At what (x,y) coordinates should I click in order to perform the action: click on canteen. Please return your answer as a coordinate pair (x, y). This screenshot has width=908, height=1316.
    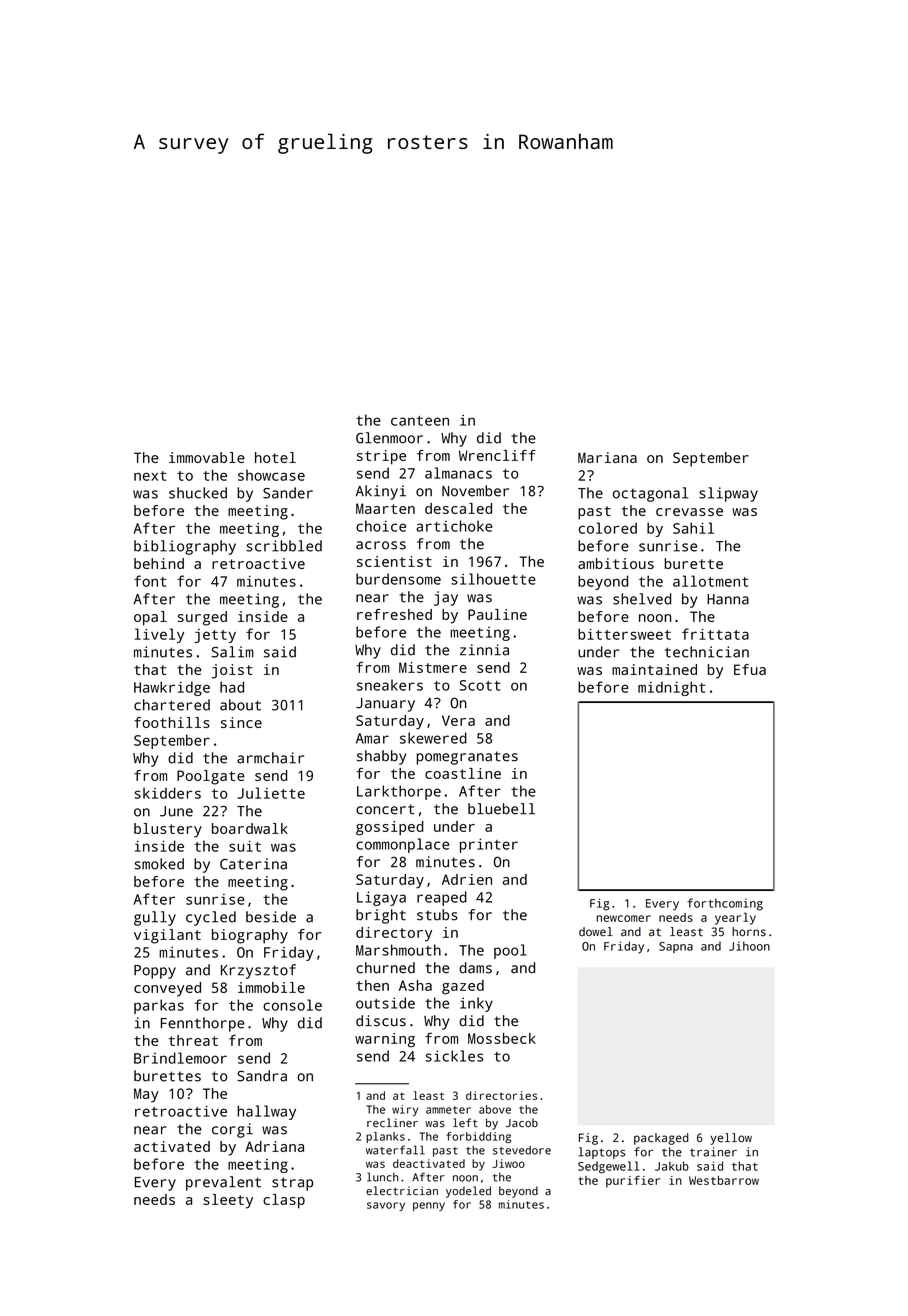
    Looking at the image, I should click on (420, 421).
